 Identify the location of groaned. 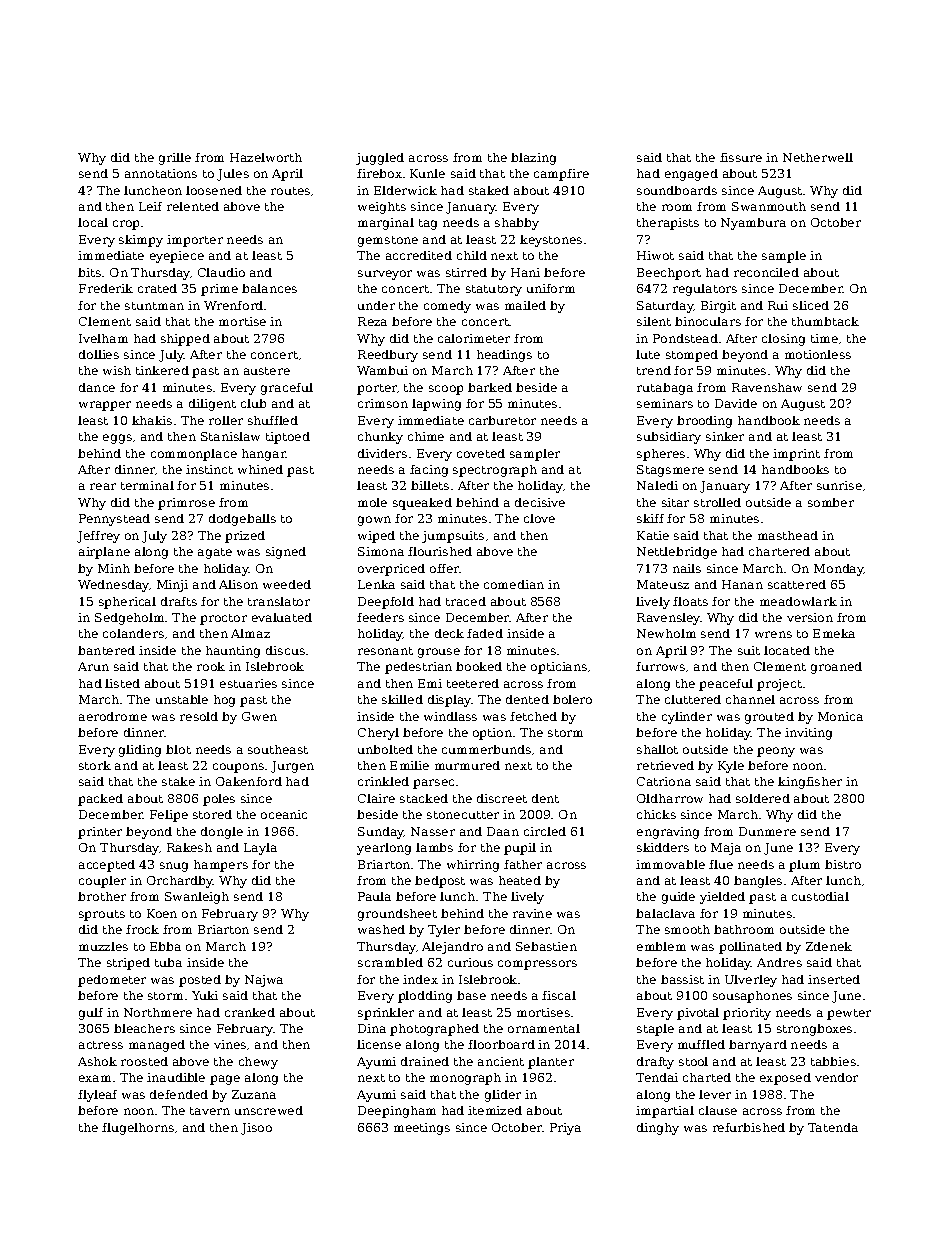
(836, 668).
